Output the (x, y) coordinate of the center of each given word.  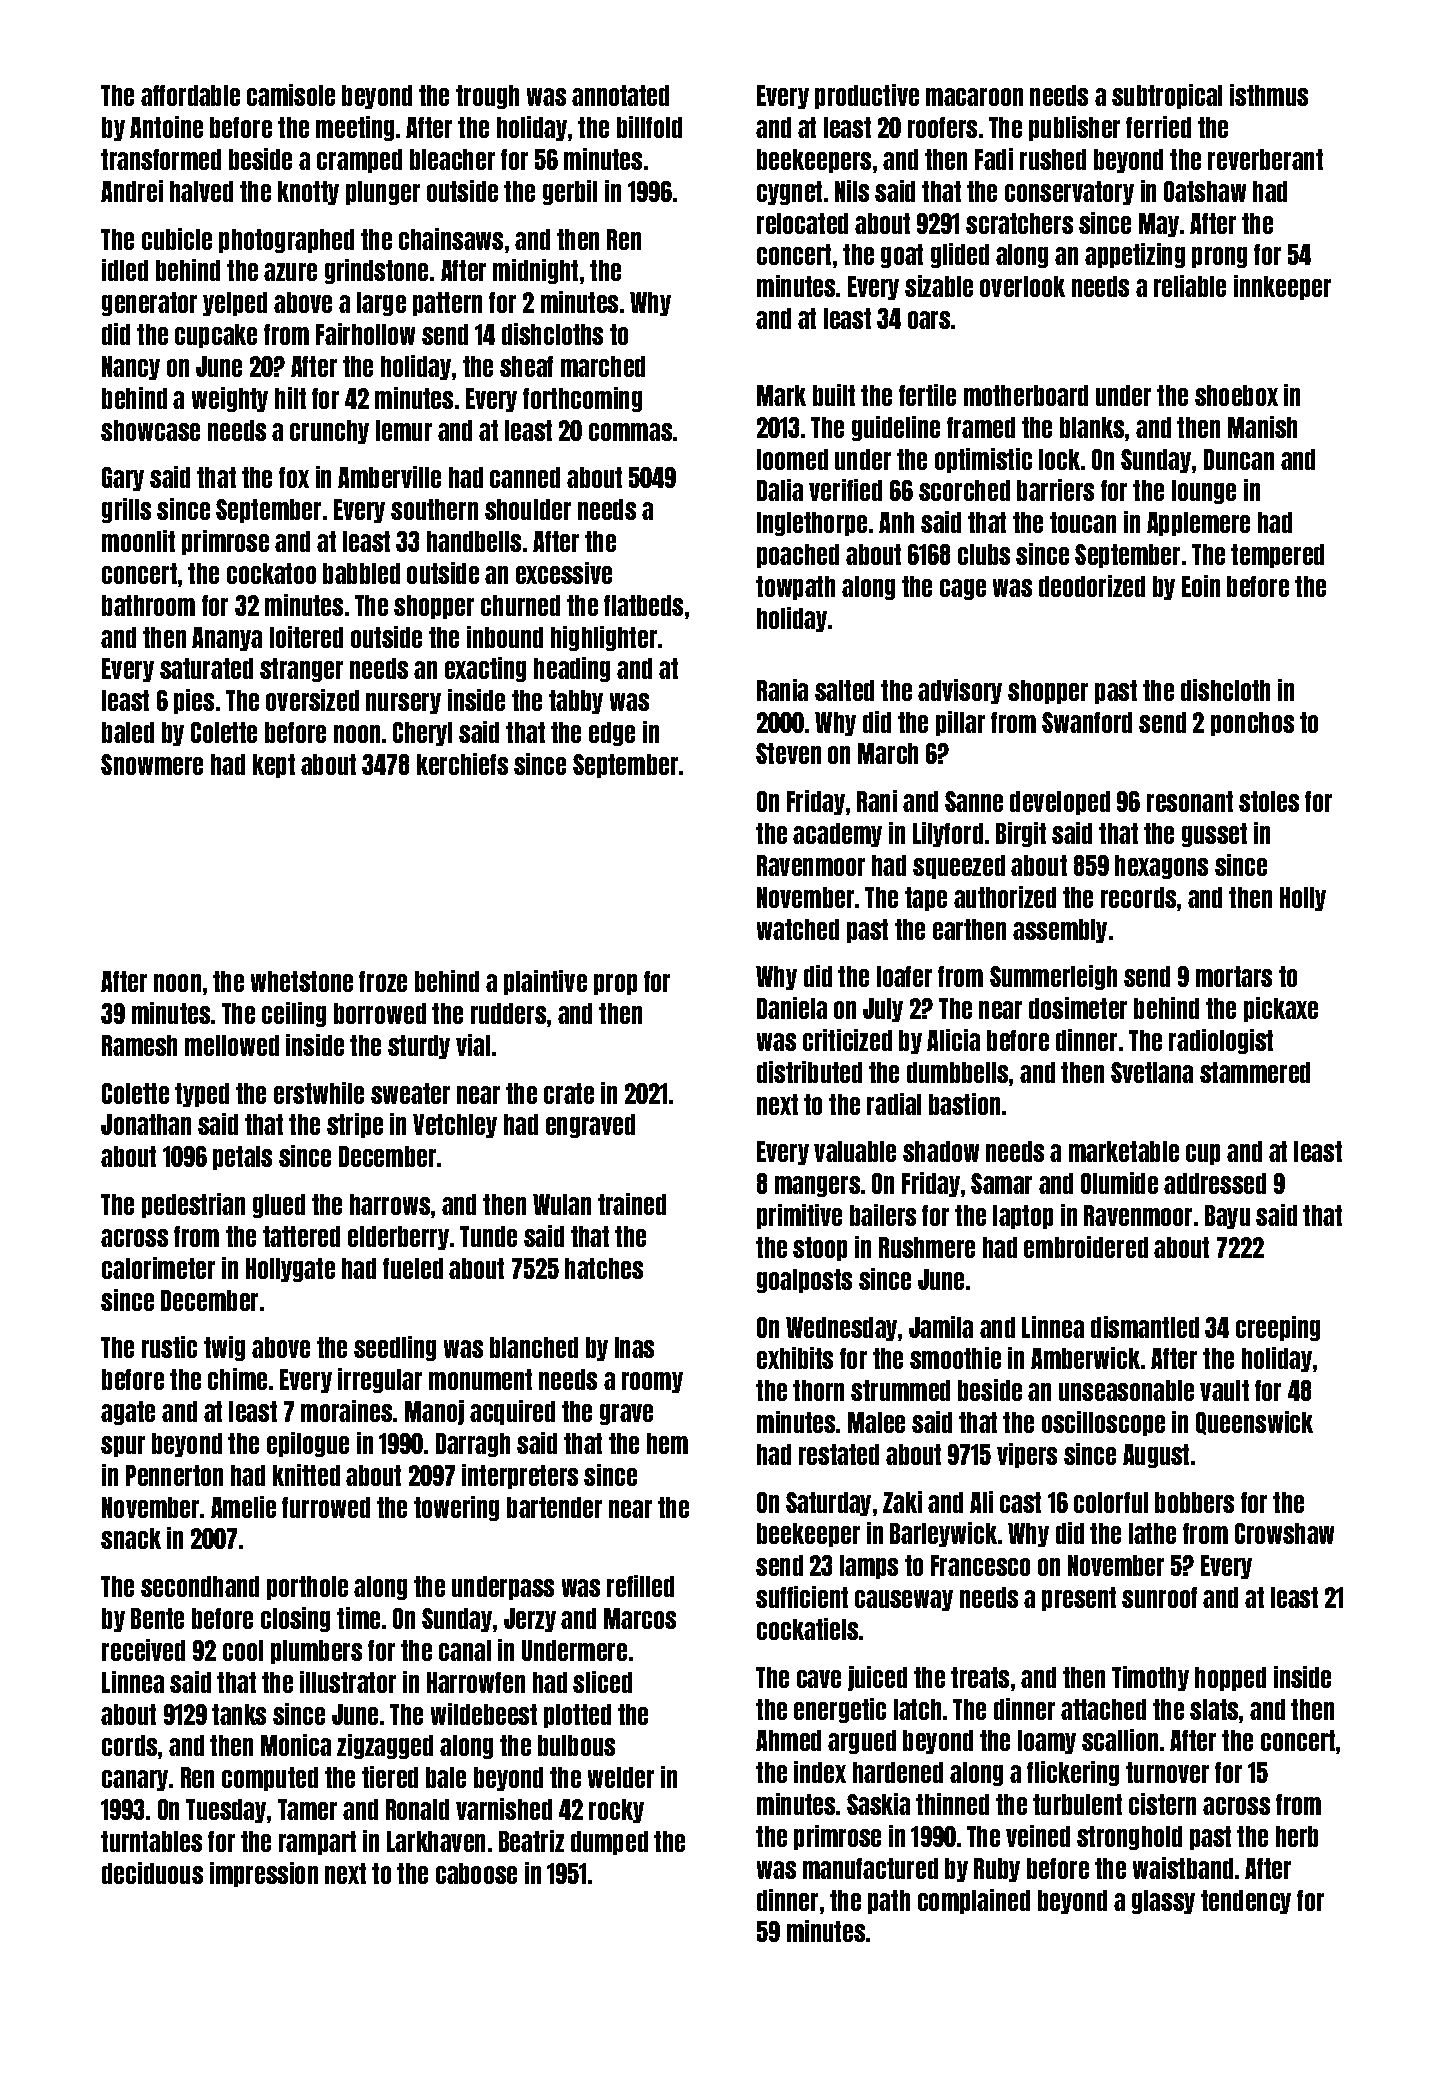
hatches (604, 1268)
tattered (301, 1236)
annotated (620, 95)
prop (615, 984)
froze (383, 981)
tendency (1246, 1902)
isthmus (1269, 95)
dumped (609, 1843)
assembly (1060, 931)
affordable (190, 95)
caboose (476, 1873)
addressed (1215, 1183)
